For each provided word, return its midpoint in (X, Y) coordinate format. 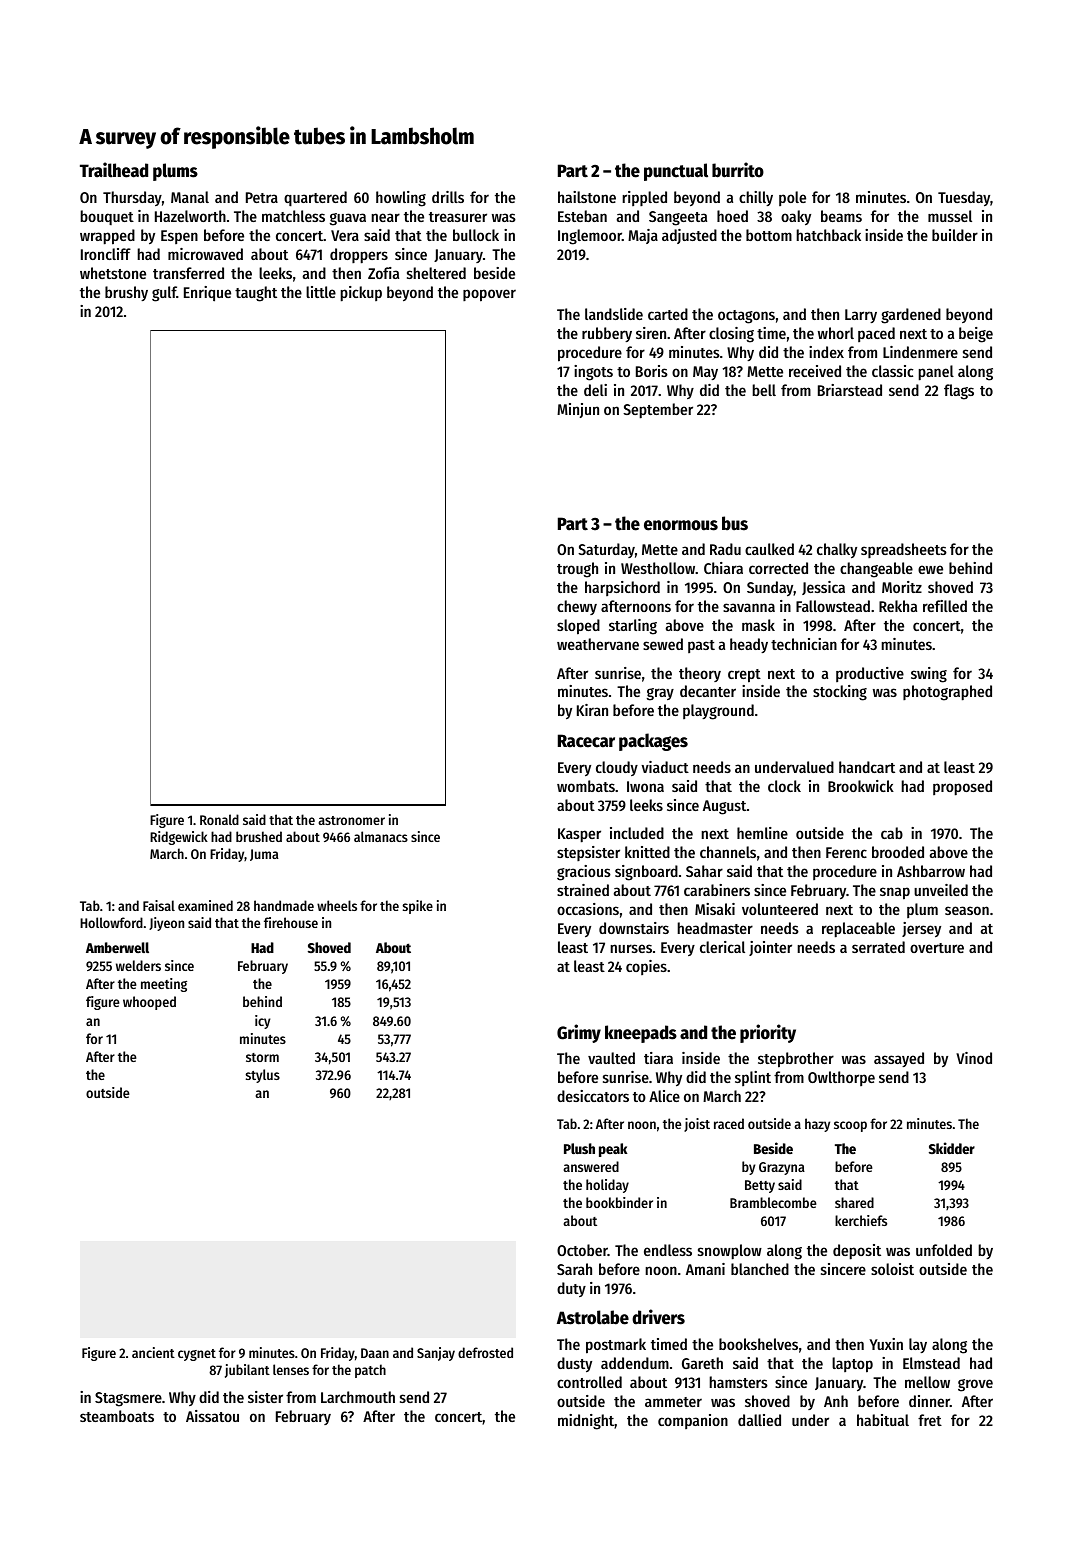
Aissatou (212, 1416)
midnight (586, 1422)
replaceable (858, 930)
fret (930, 1420)
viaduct (665, 767)
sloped (578, 627)
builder (955, 235)
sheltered (436, 273)
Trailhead (114, 170)
